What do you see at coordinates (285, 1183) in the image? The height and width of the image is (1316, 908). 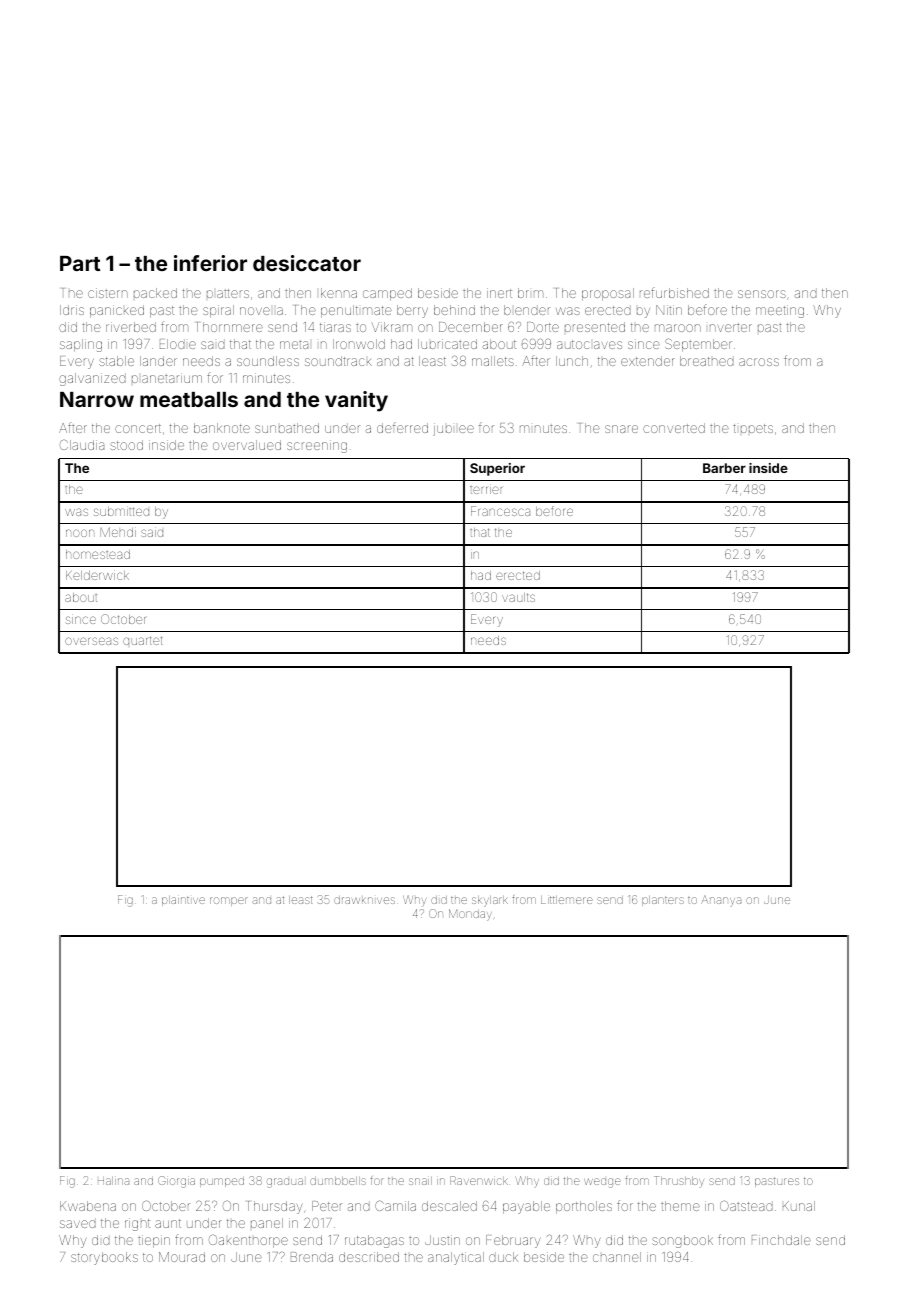 I see `gradual` at bounding box center [285, 1183].
